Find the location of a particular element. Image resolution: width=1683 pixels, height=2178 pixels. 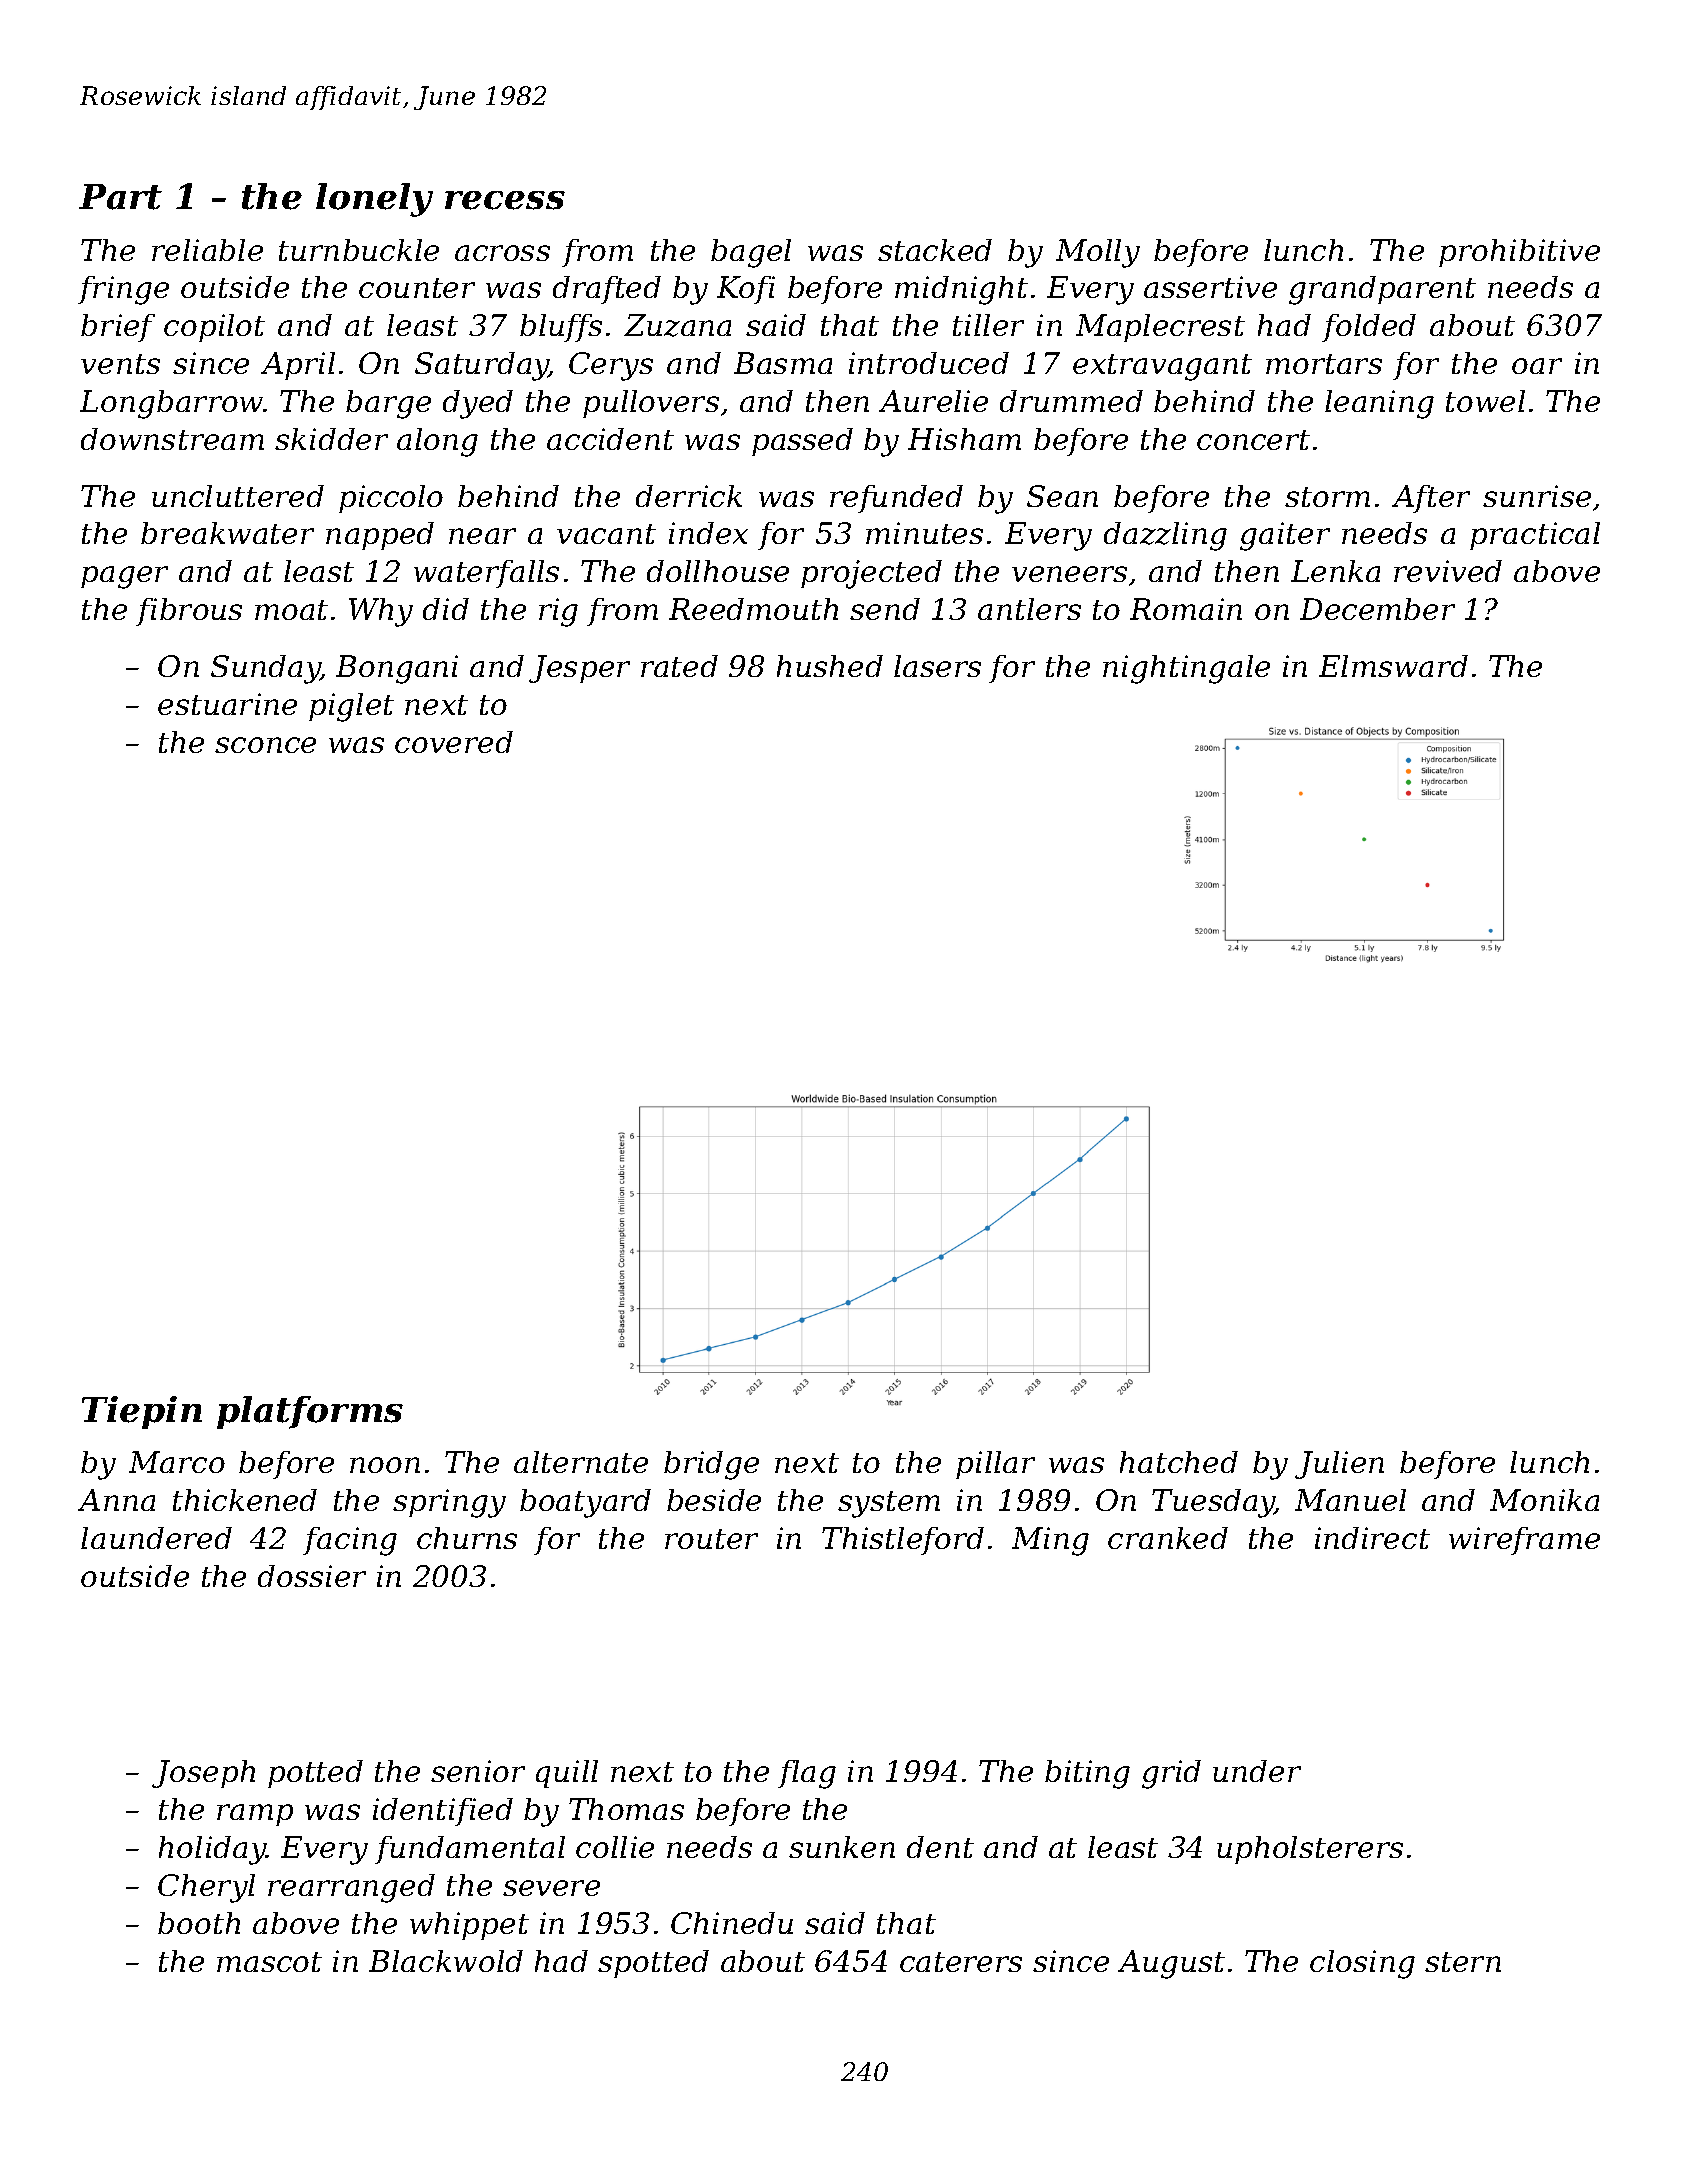

Julien is located at coordinates (1339, 1465).
